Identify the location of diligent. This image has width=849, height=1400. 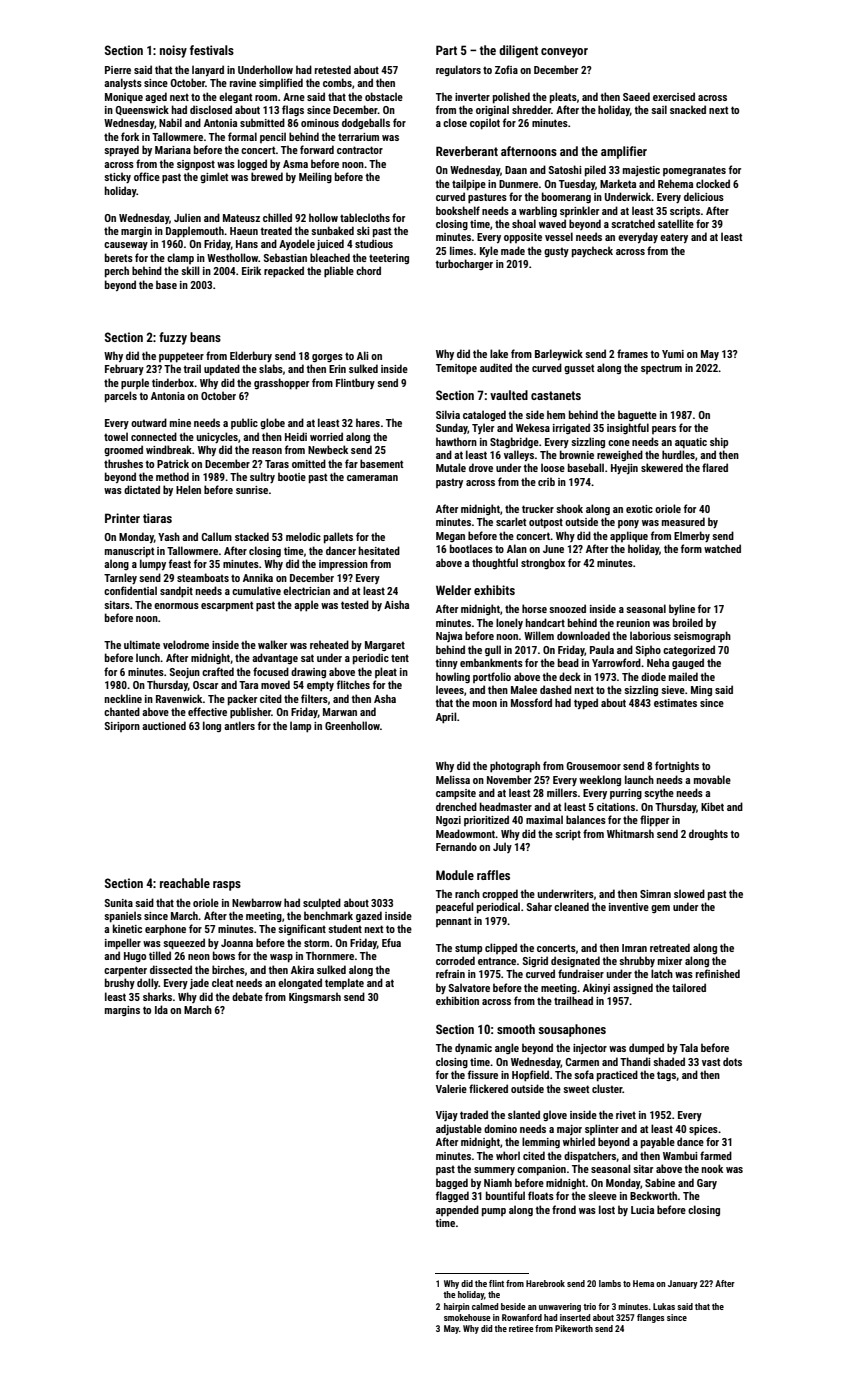
(518, 51).
